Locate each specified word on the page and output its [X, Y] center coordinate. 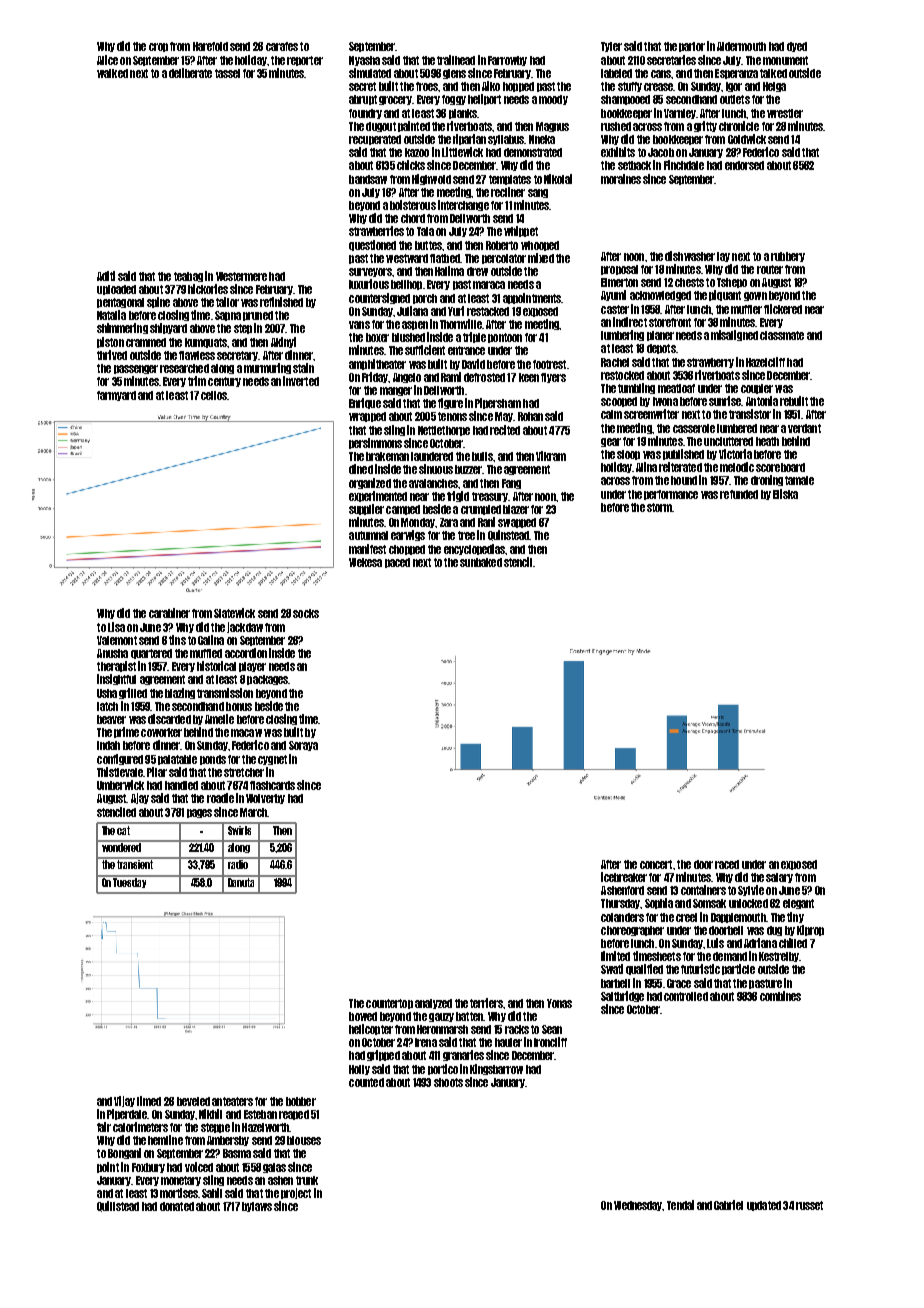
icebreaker [624, 877]
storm [659, 507]
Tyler [611, 47]
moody [553, 100]
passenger [136, 369]
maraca [489, 285]
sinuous [436, 469]
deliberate [190, 73]
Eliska [785, 494]
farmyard [116, 396]
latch [107, 706]
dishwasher [690, 256]
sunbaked [481, 562]
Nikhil [210, 1114]
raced [727, 864]
